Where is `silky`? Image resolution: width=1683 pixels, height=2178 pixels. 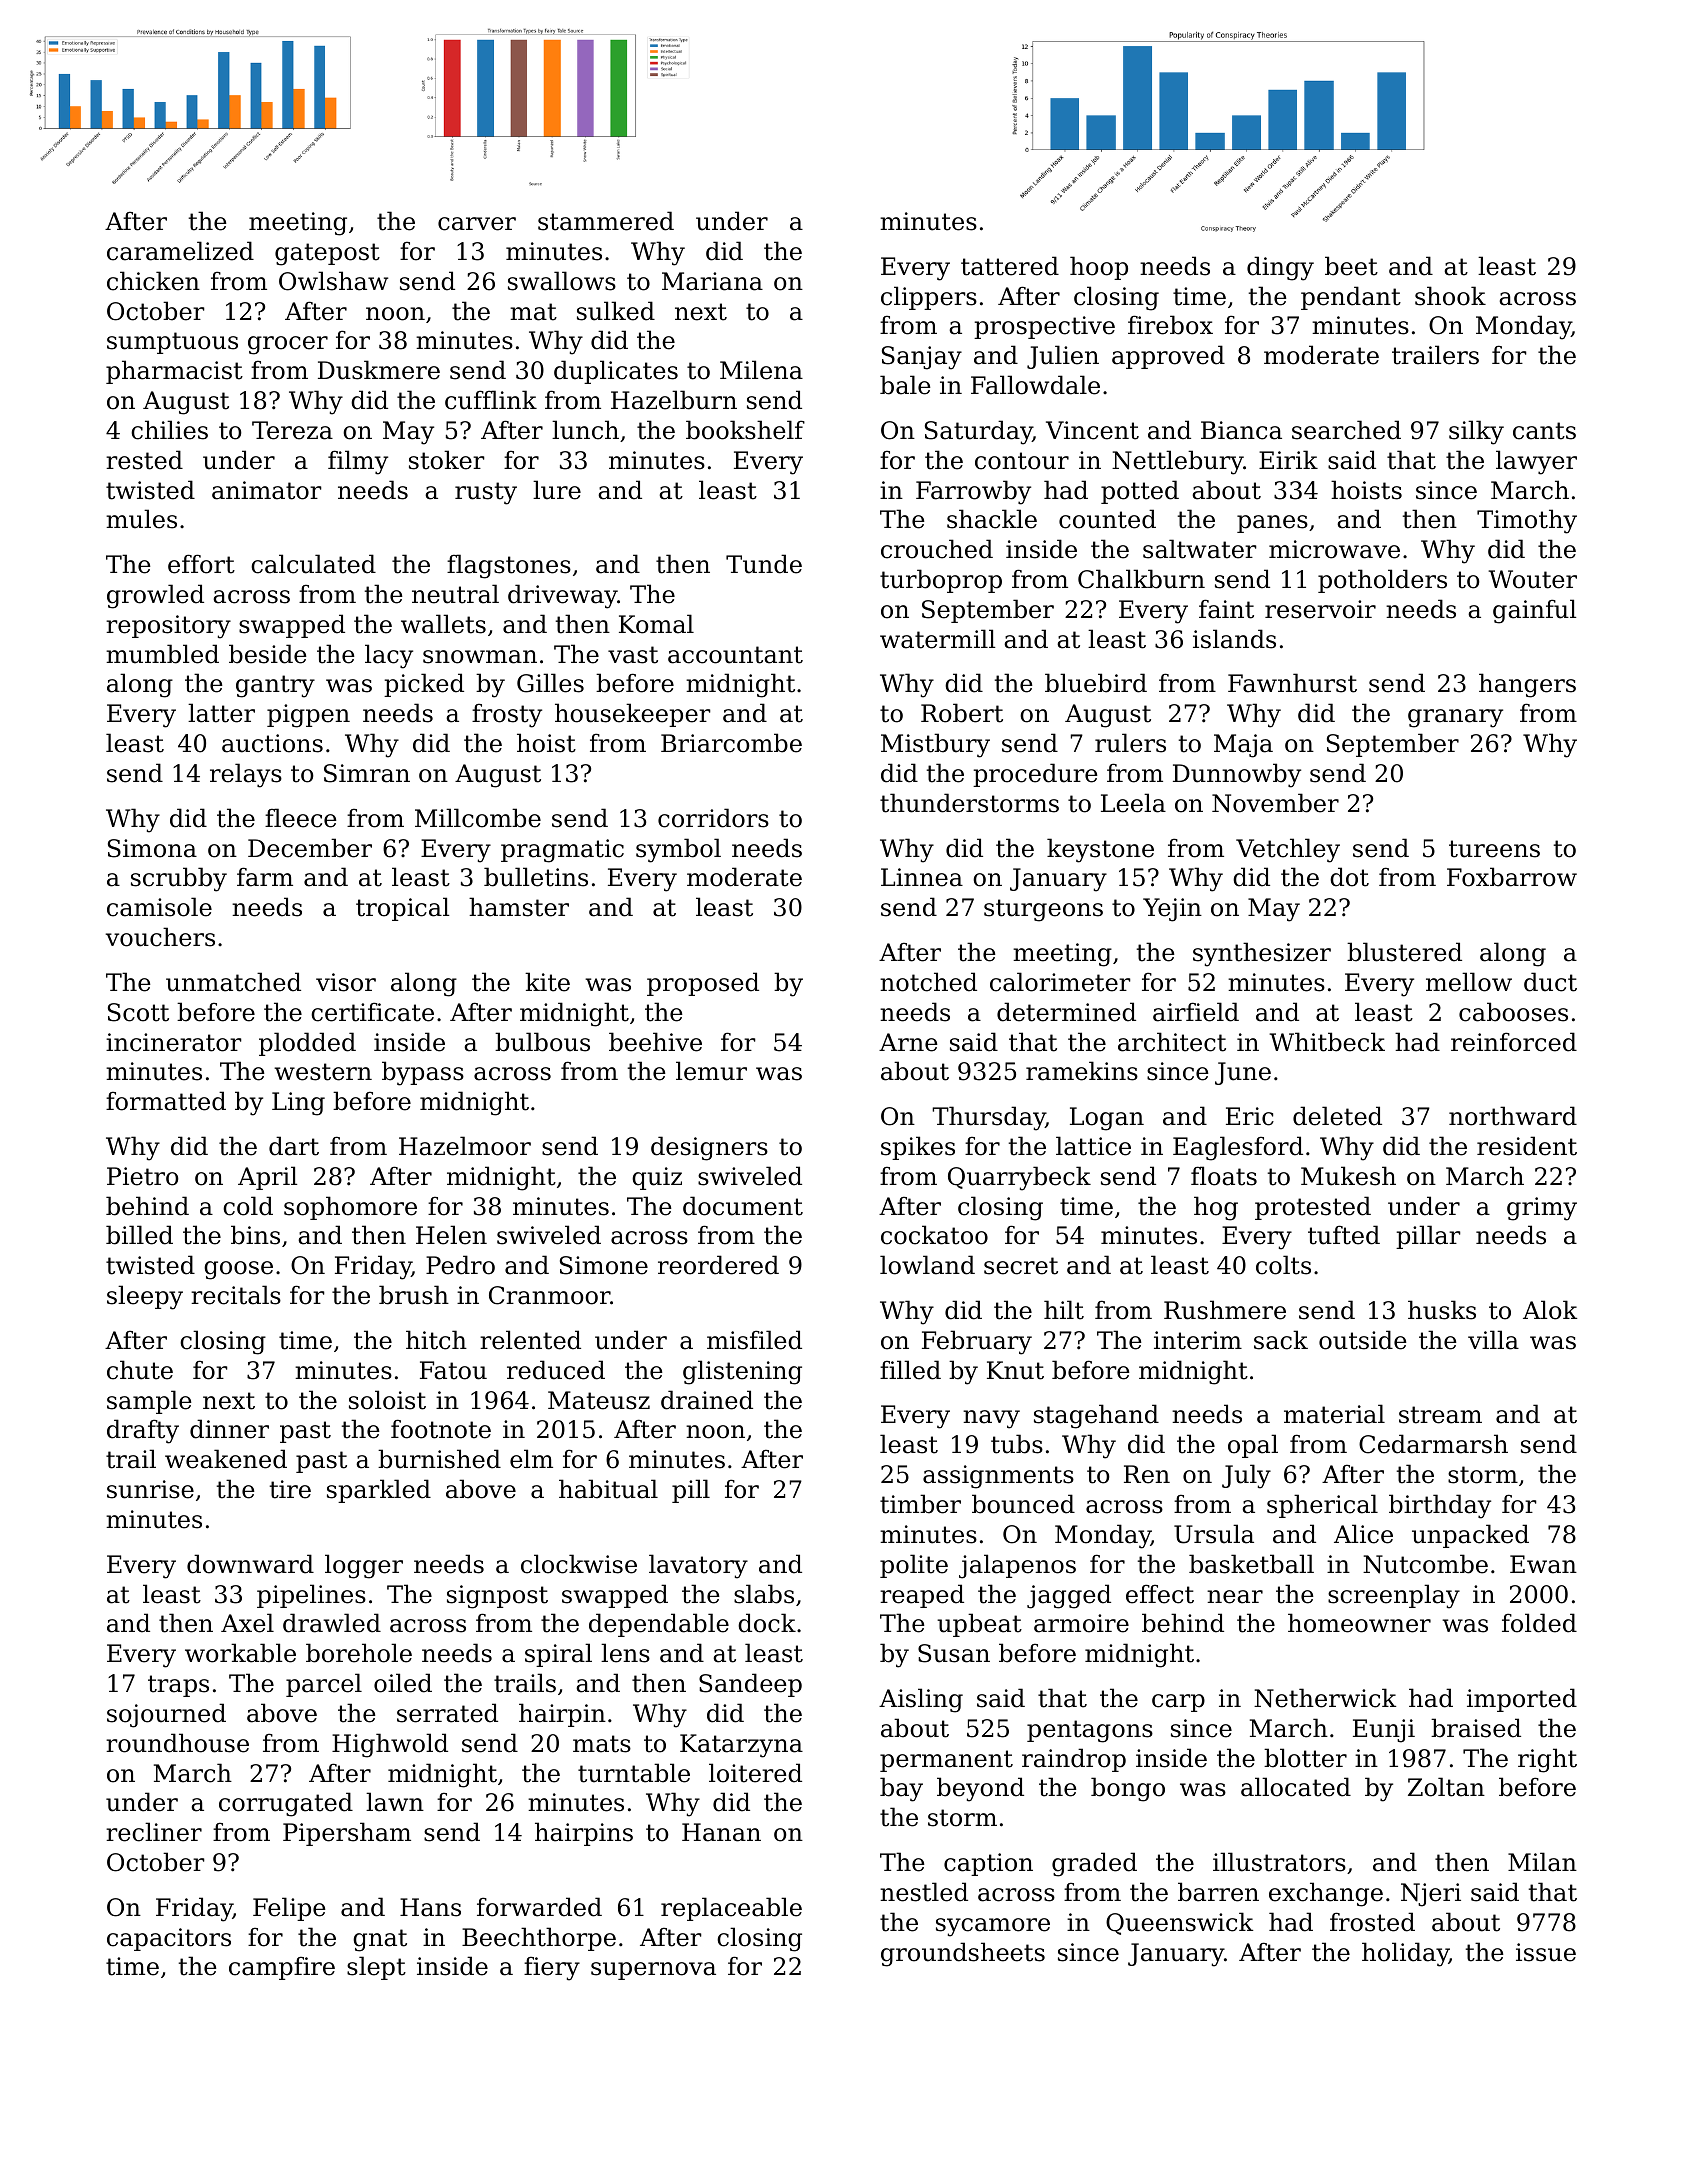
silky is located at coordinates (1476, 432).
